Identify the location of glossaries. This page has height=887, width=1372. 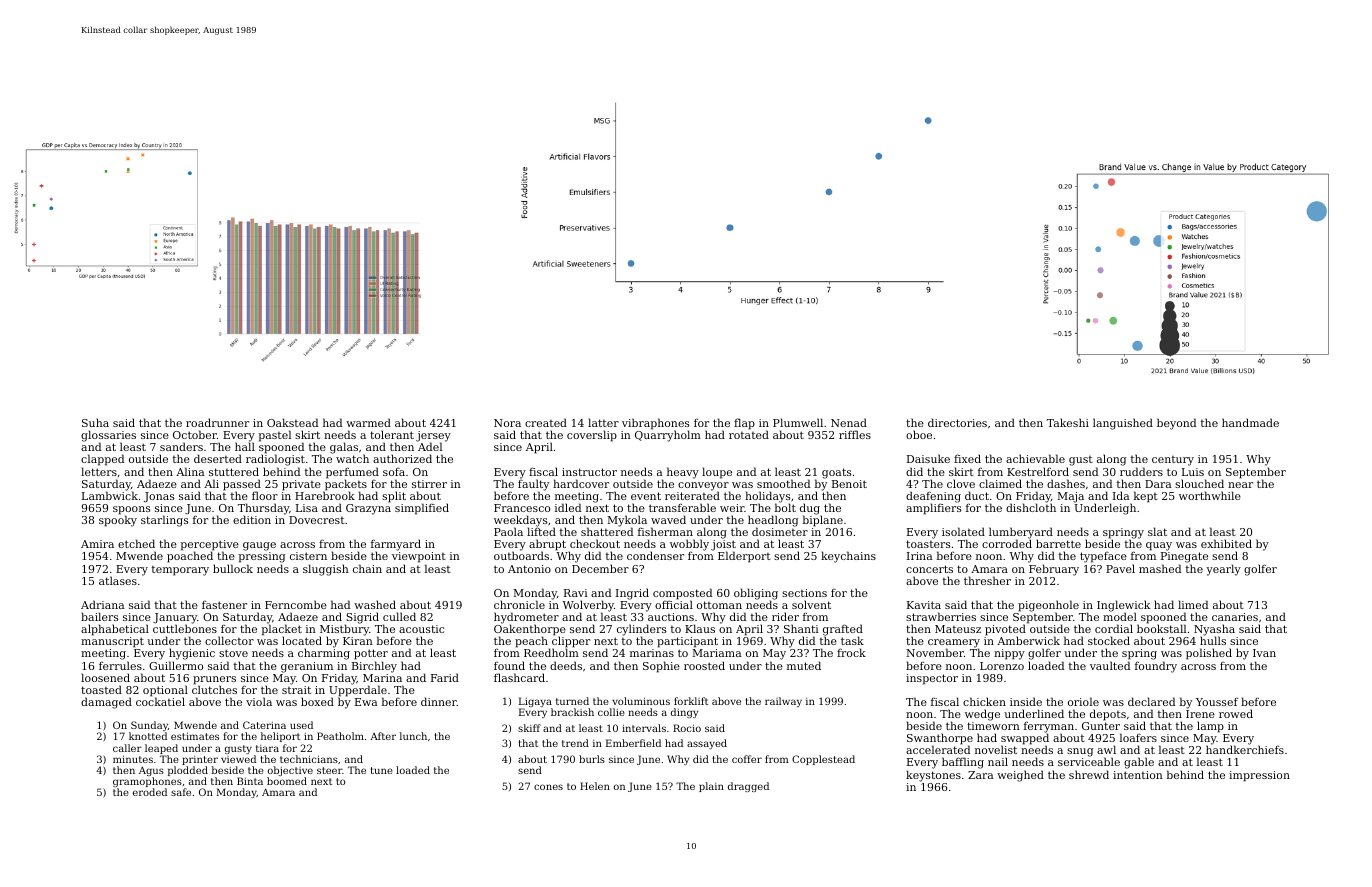
(108, 436).
